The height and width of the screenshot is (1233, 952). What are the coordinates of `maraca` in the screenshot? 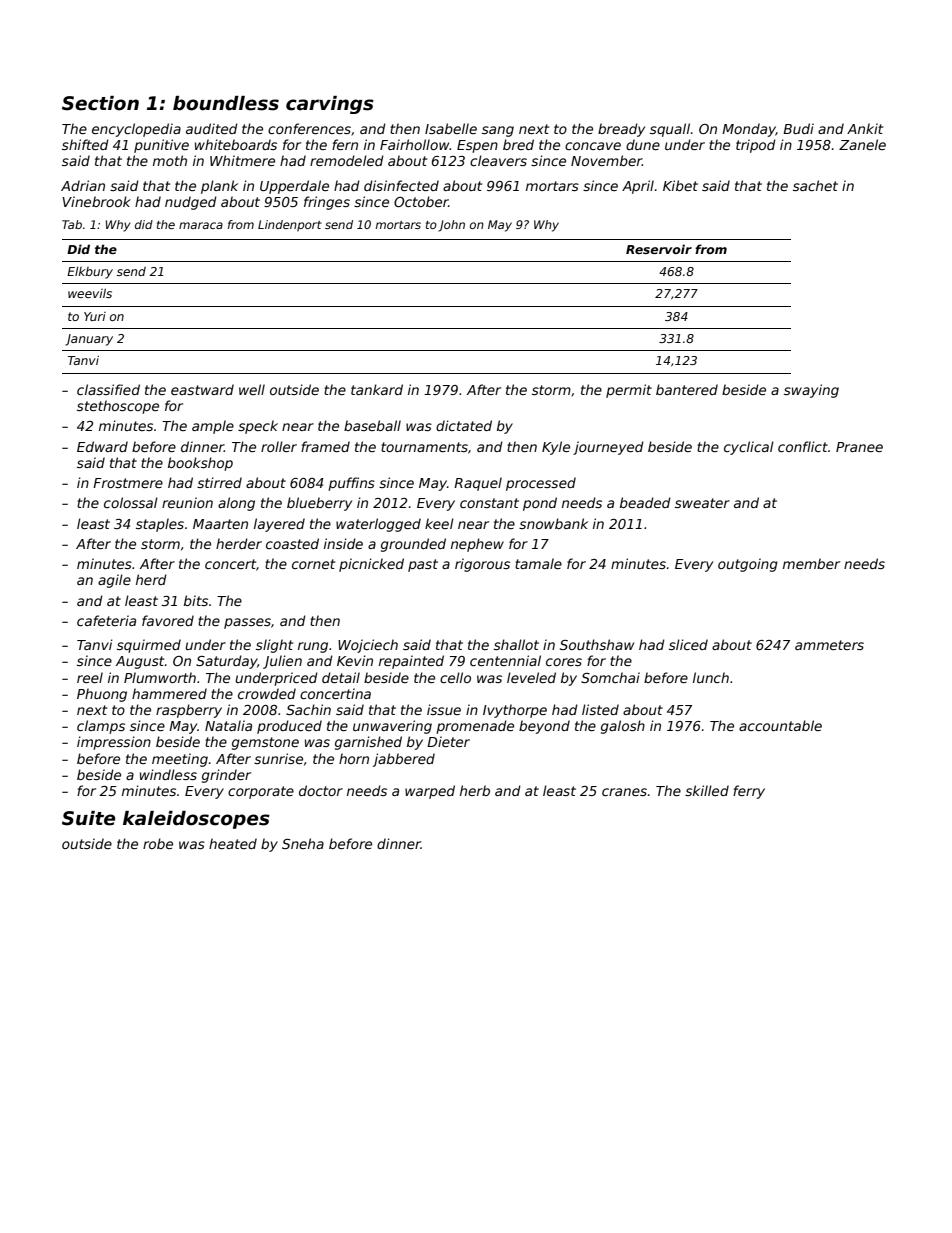 It's located at (201, 225).
